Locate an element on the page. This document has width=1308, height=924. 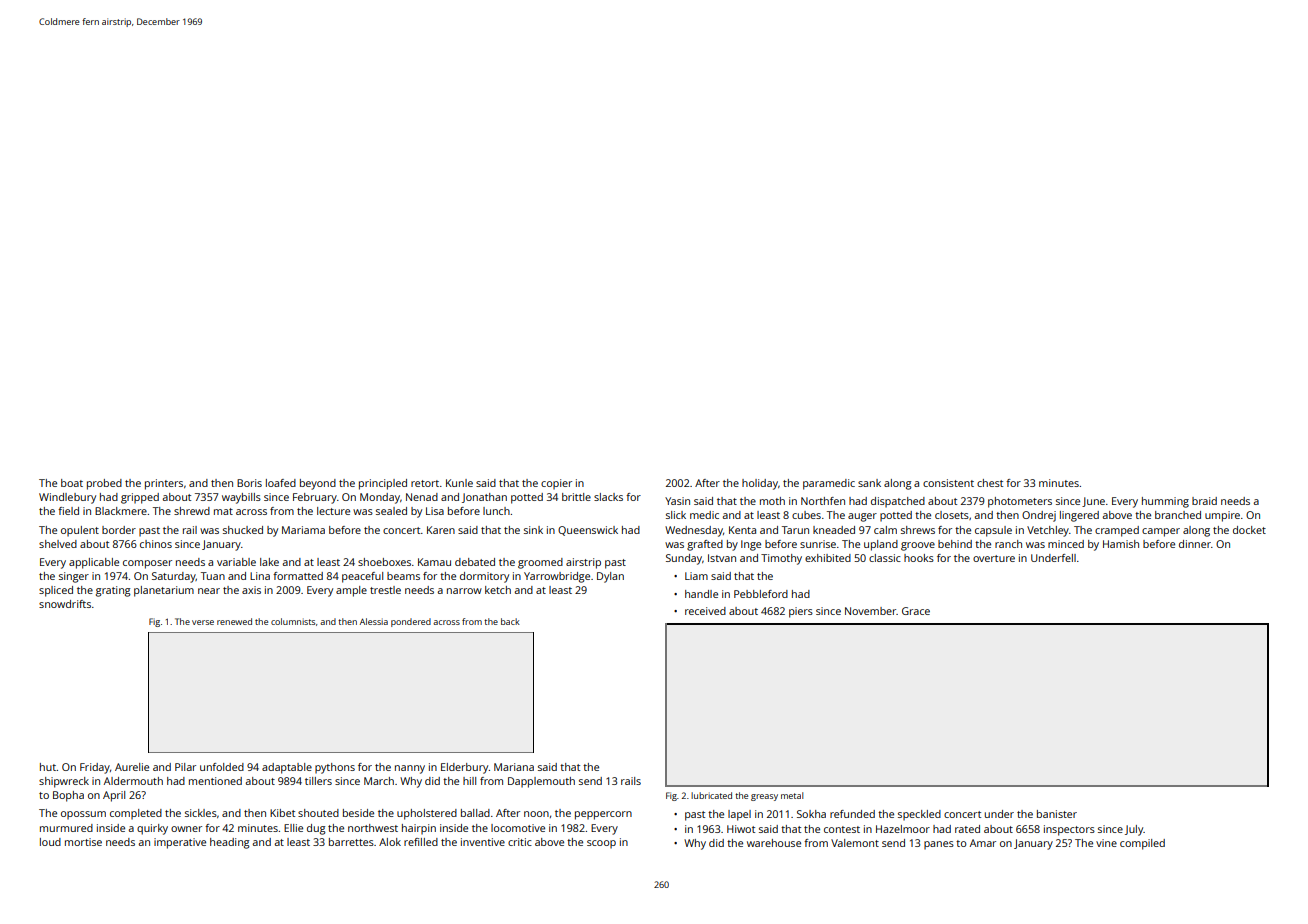
consistent is located at coordinates (948, 483).
